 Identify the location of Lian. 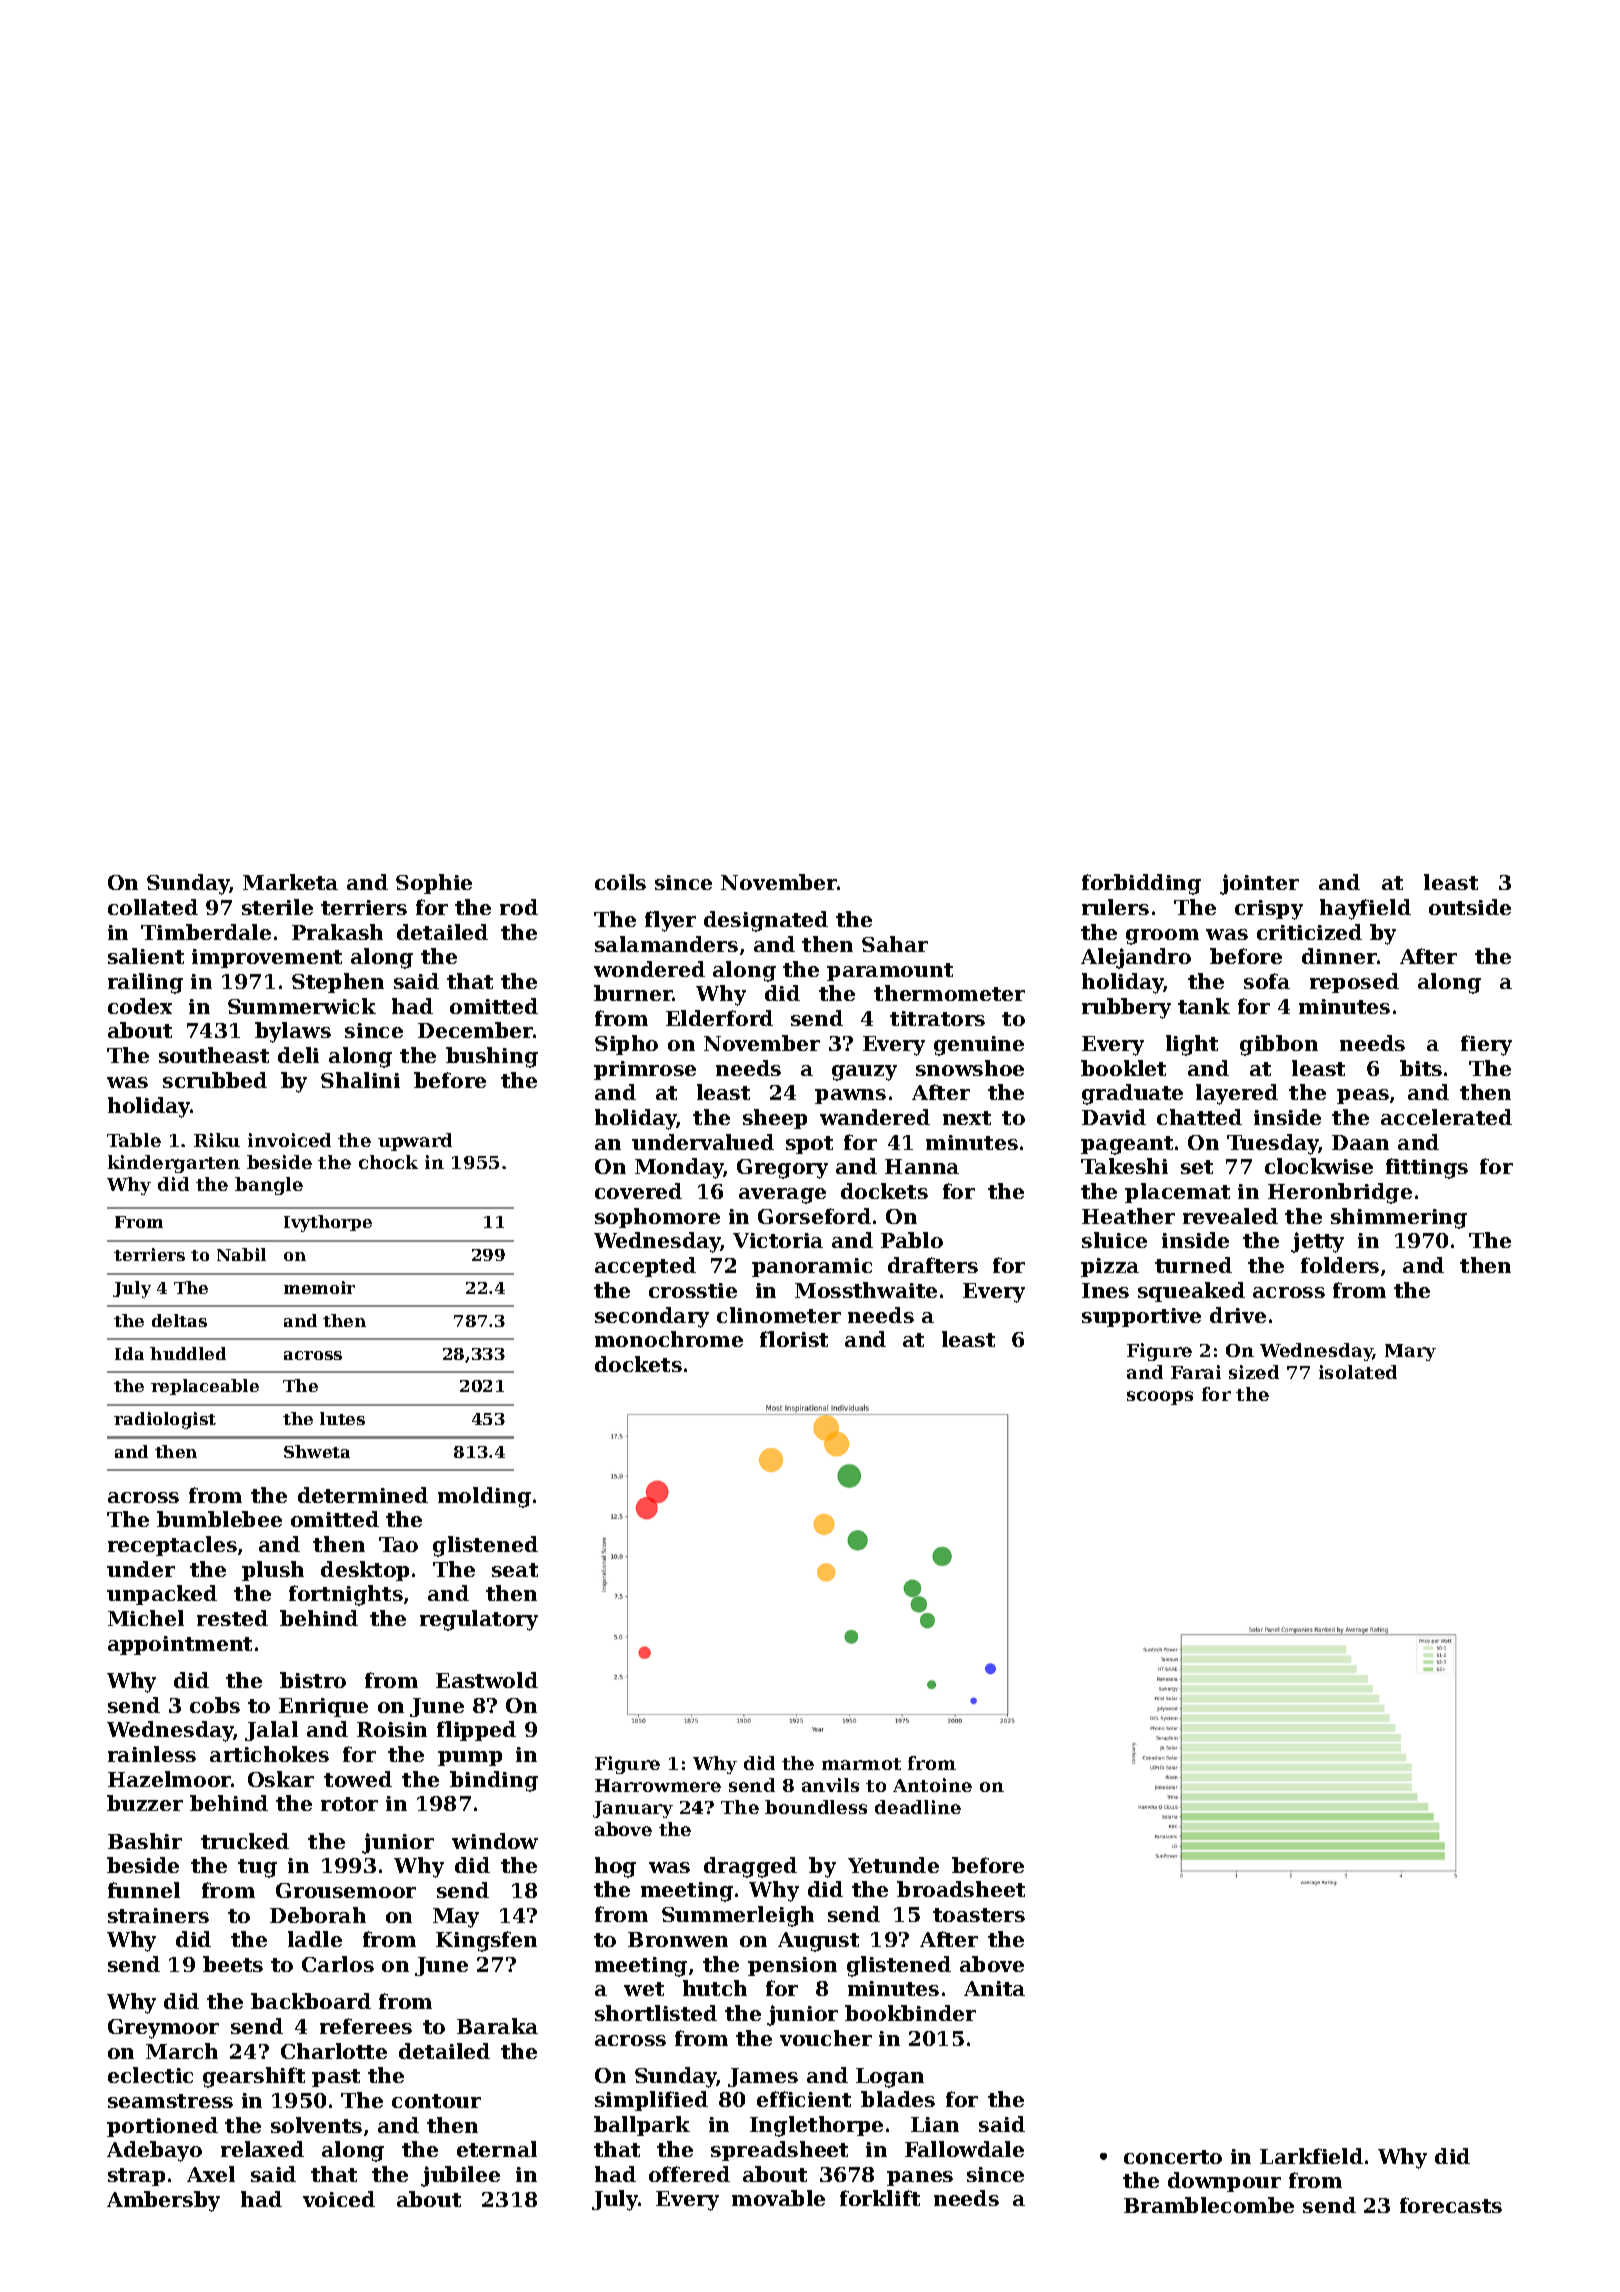
(935, 2124).
